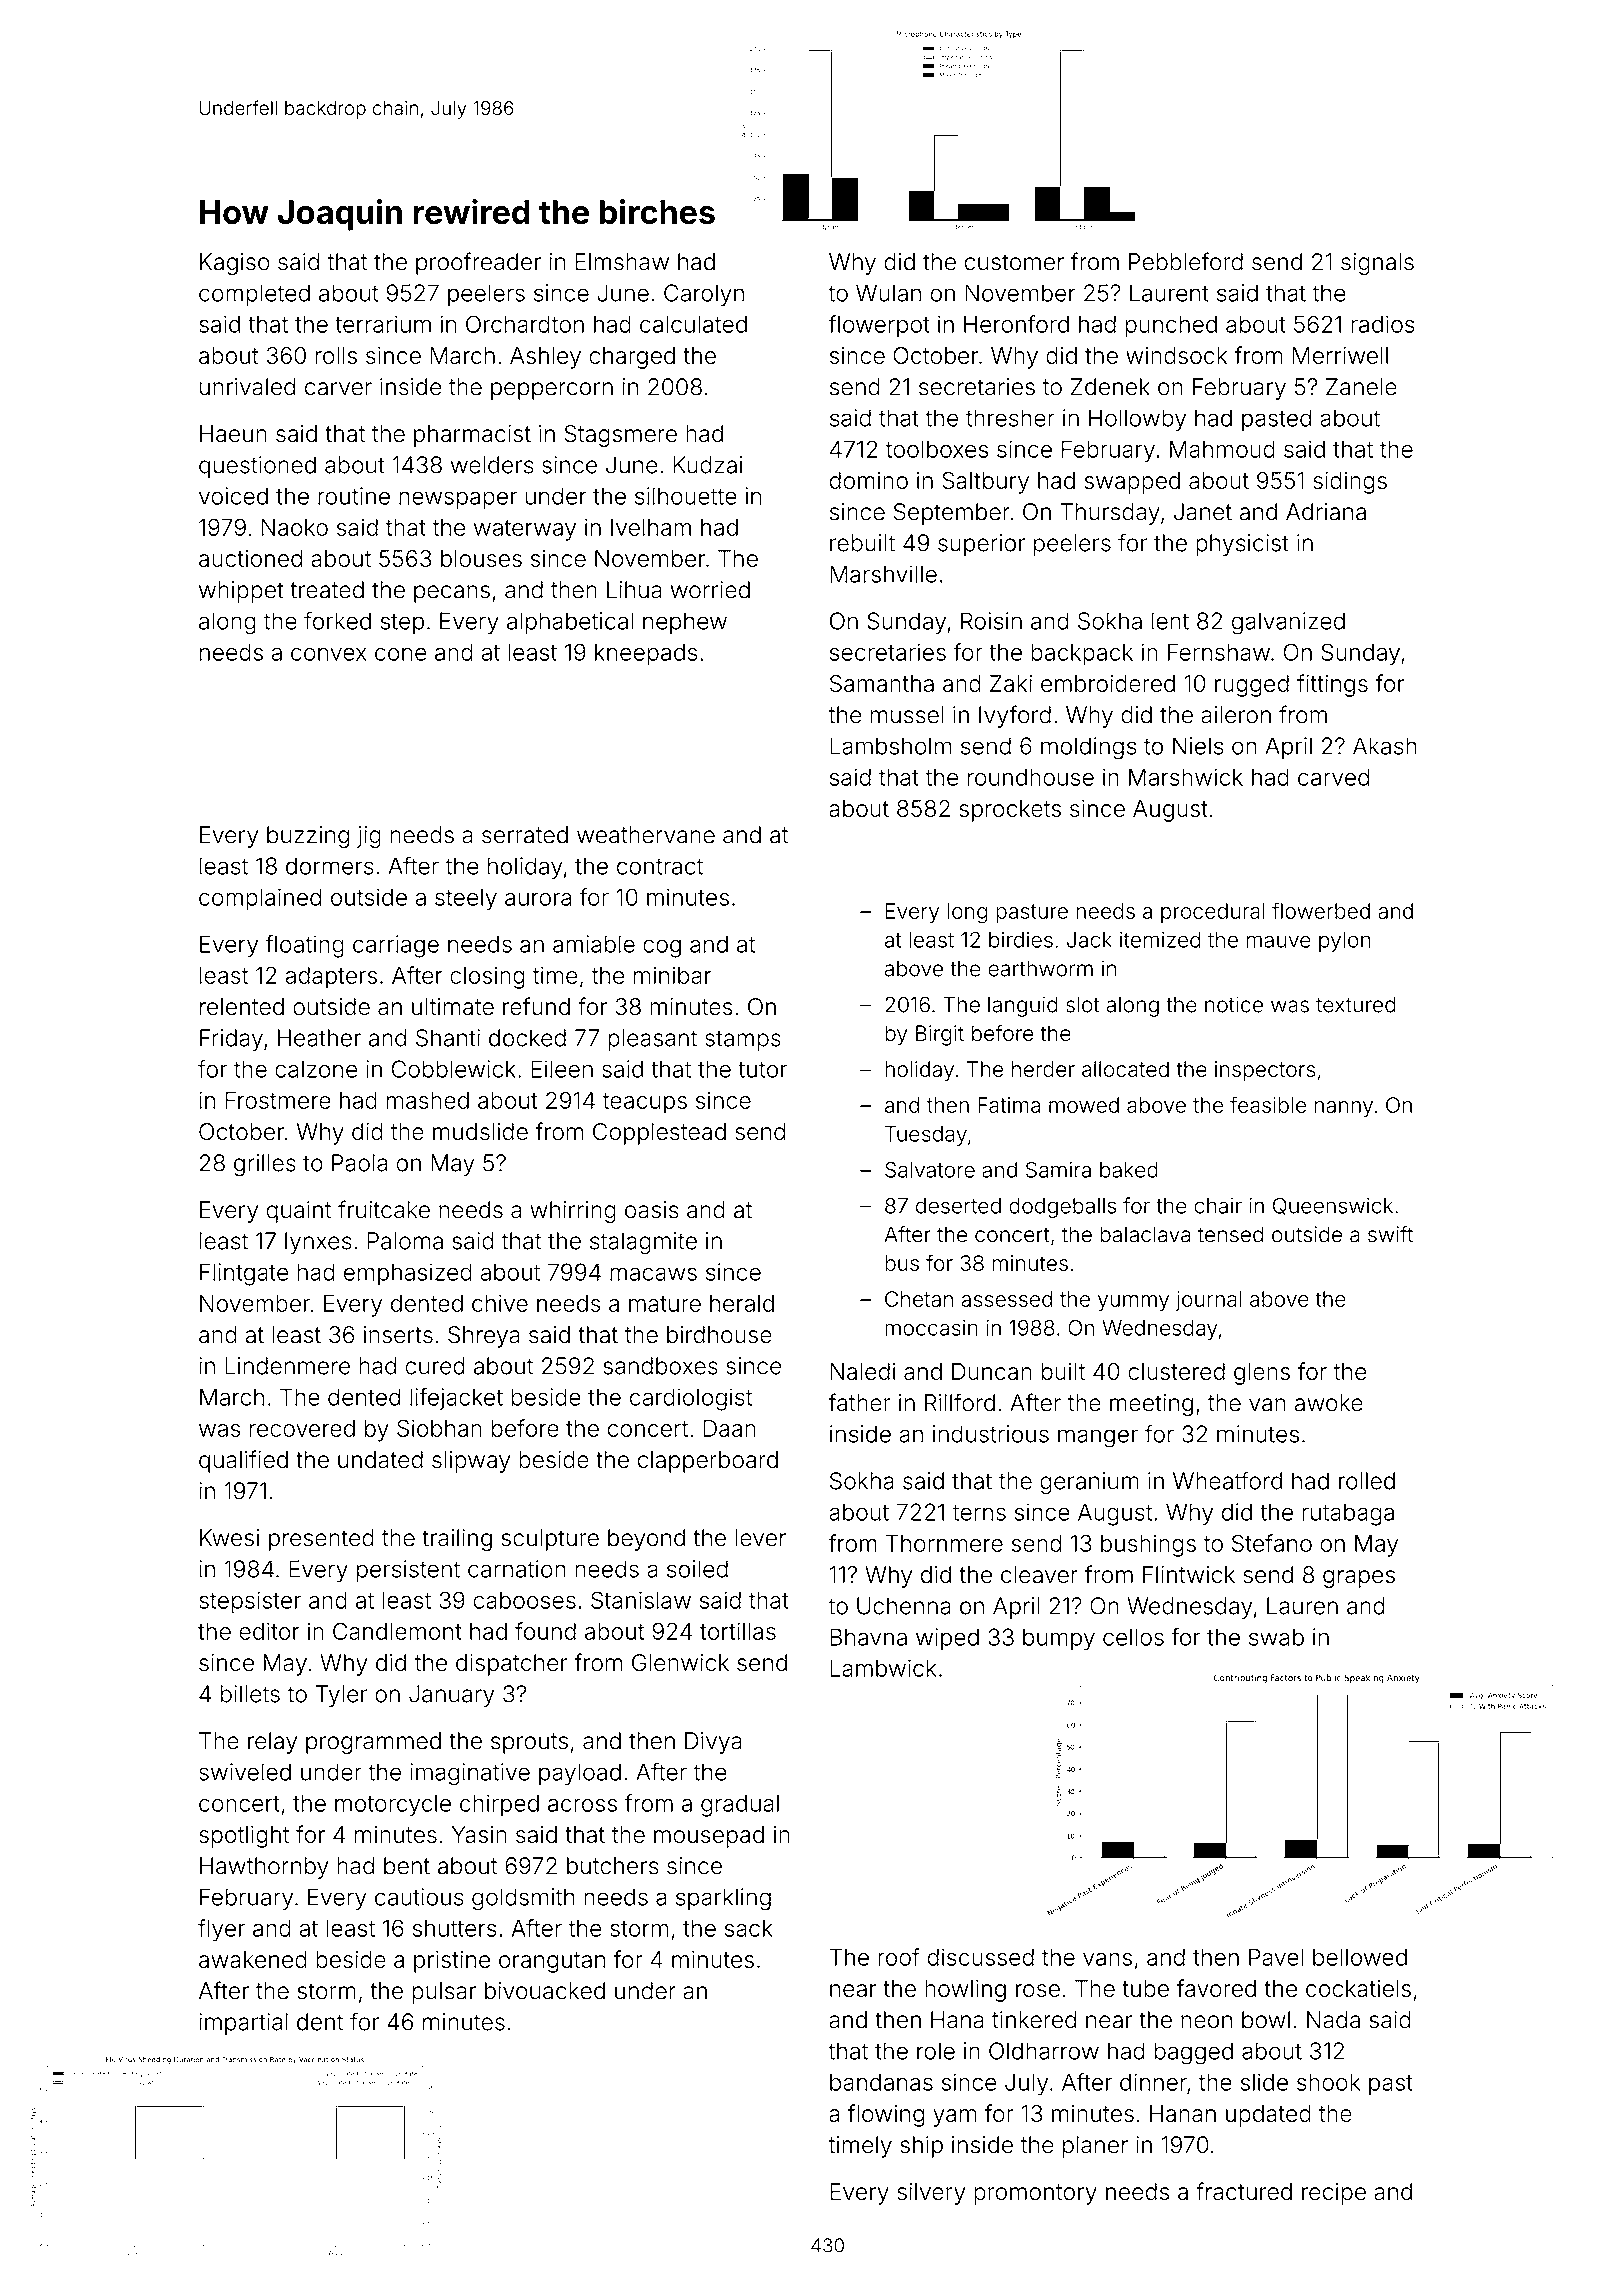  I want to click on impartial, so click(243, 2024).
